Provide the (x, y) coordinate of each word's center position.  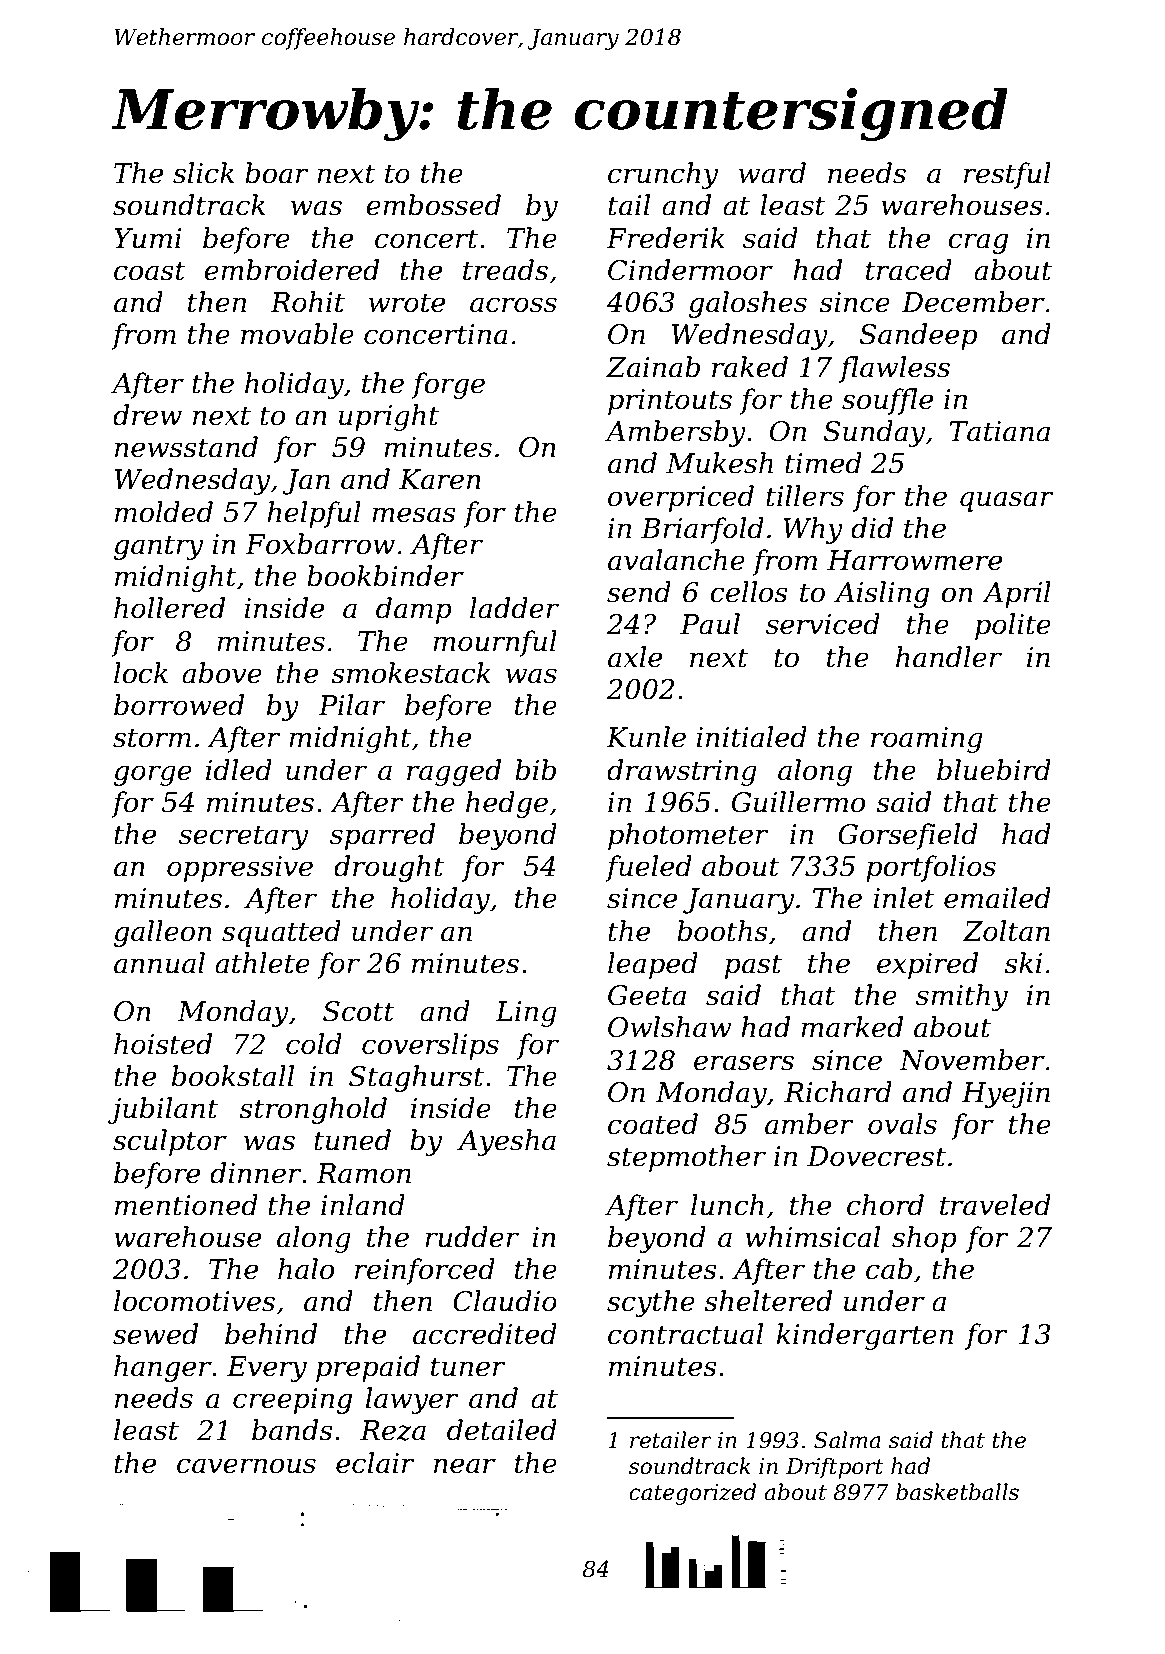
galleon (163, 933)
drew (147, 415)
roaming (927, 740)
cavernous (246, 1466)
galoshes (748, 304)
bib (535, 770)
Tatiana (999, 431)
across (513, 305)
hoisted (163, 1044)
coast (149, 271)
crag (978, 243)
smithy (962, 997)
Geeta (647, 995)
